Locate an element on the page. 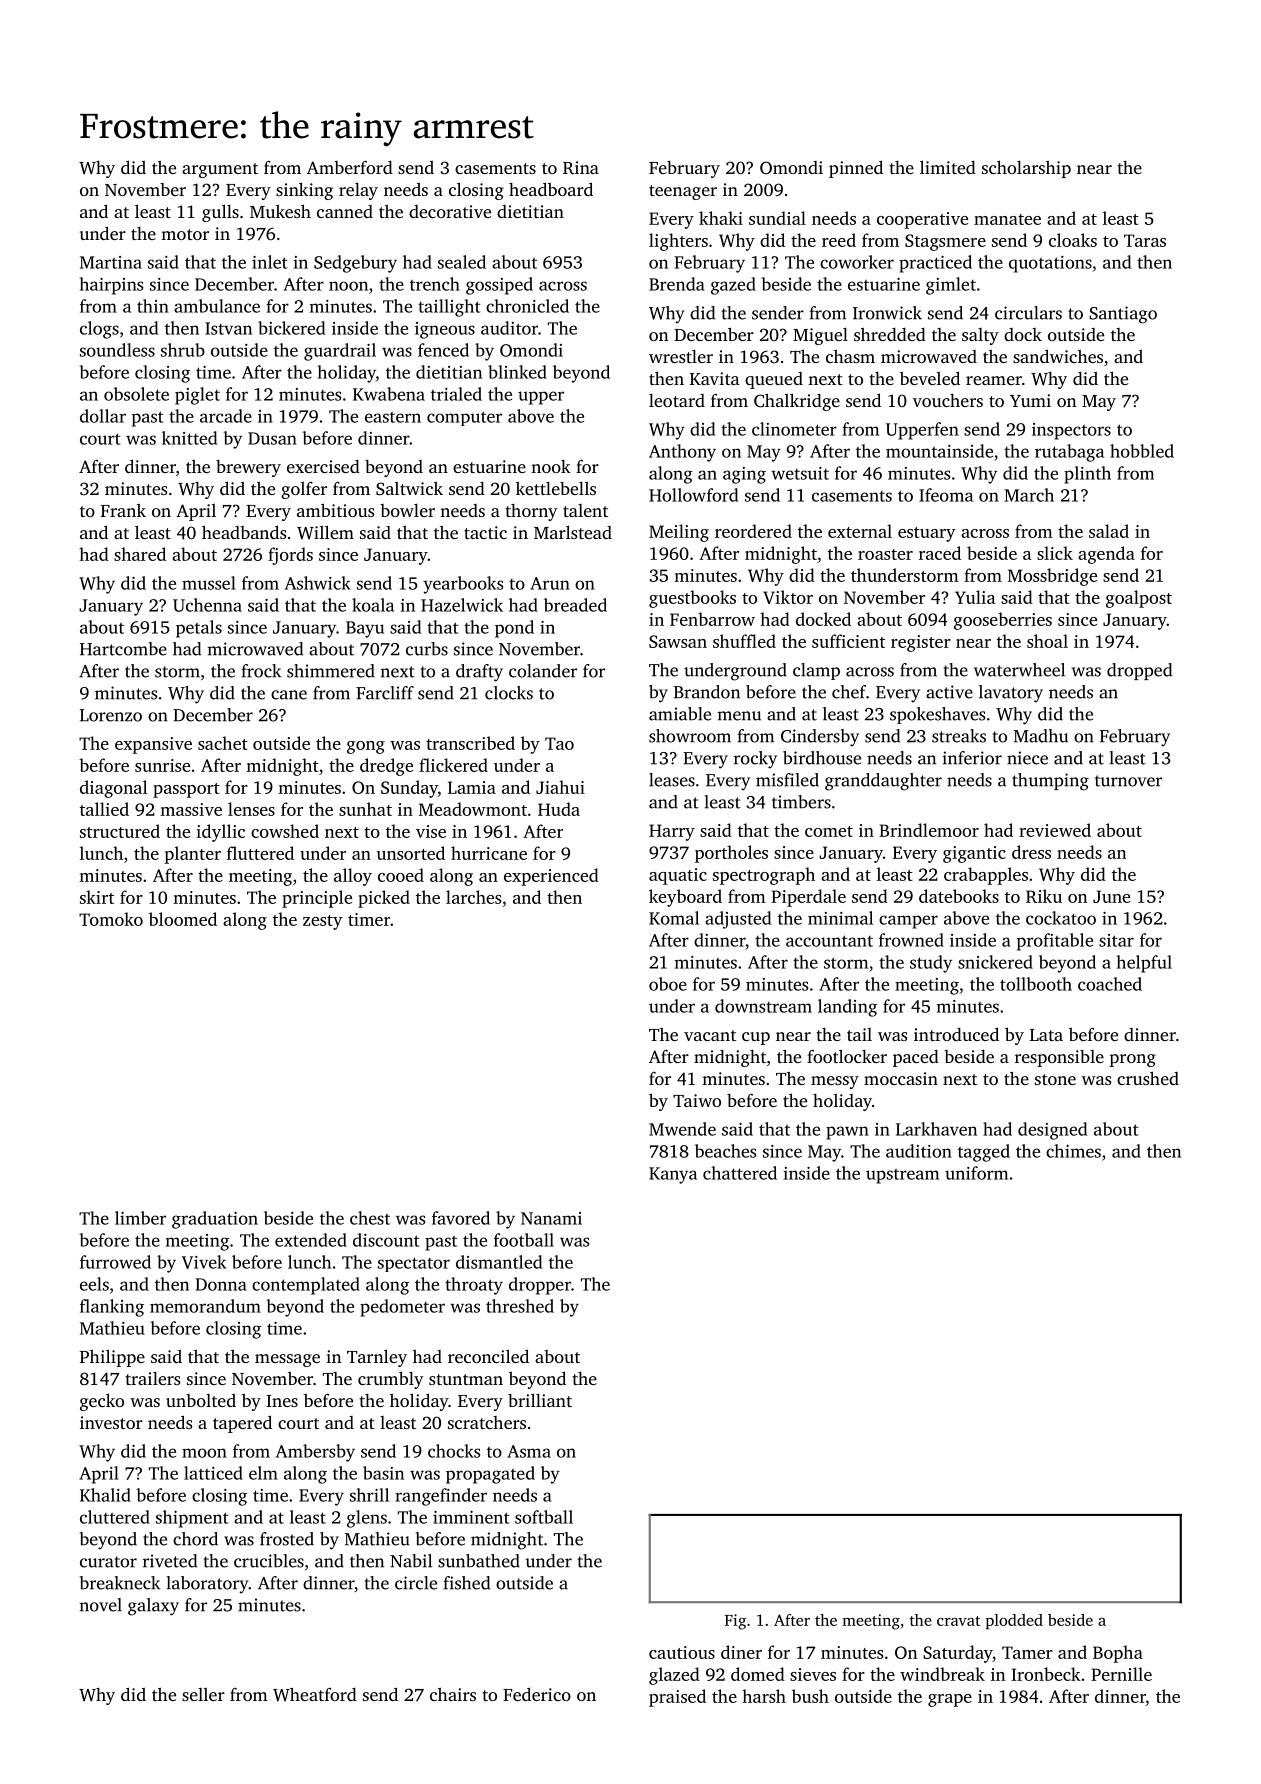 Image resolution: width=1261 pixels, height=1784 pixels. tactic is located at coordinates (485, 532).
